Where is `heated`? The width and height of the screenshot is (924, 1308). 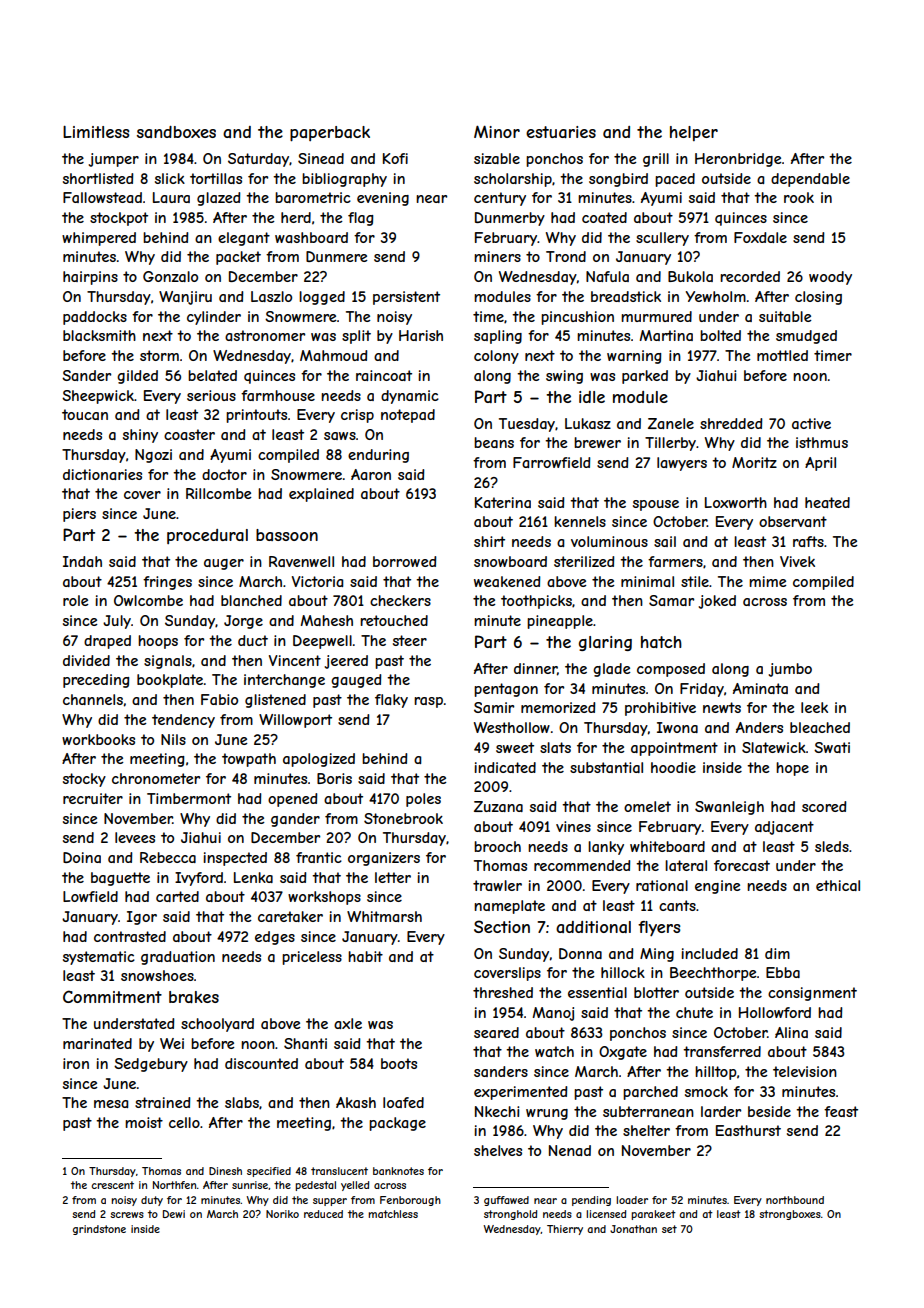
heated is located at coordinates (827, 502).
